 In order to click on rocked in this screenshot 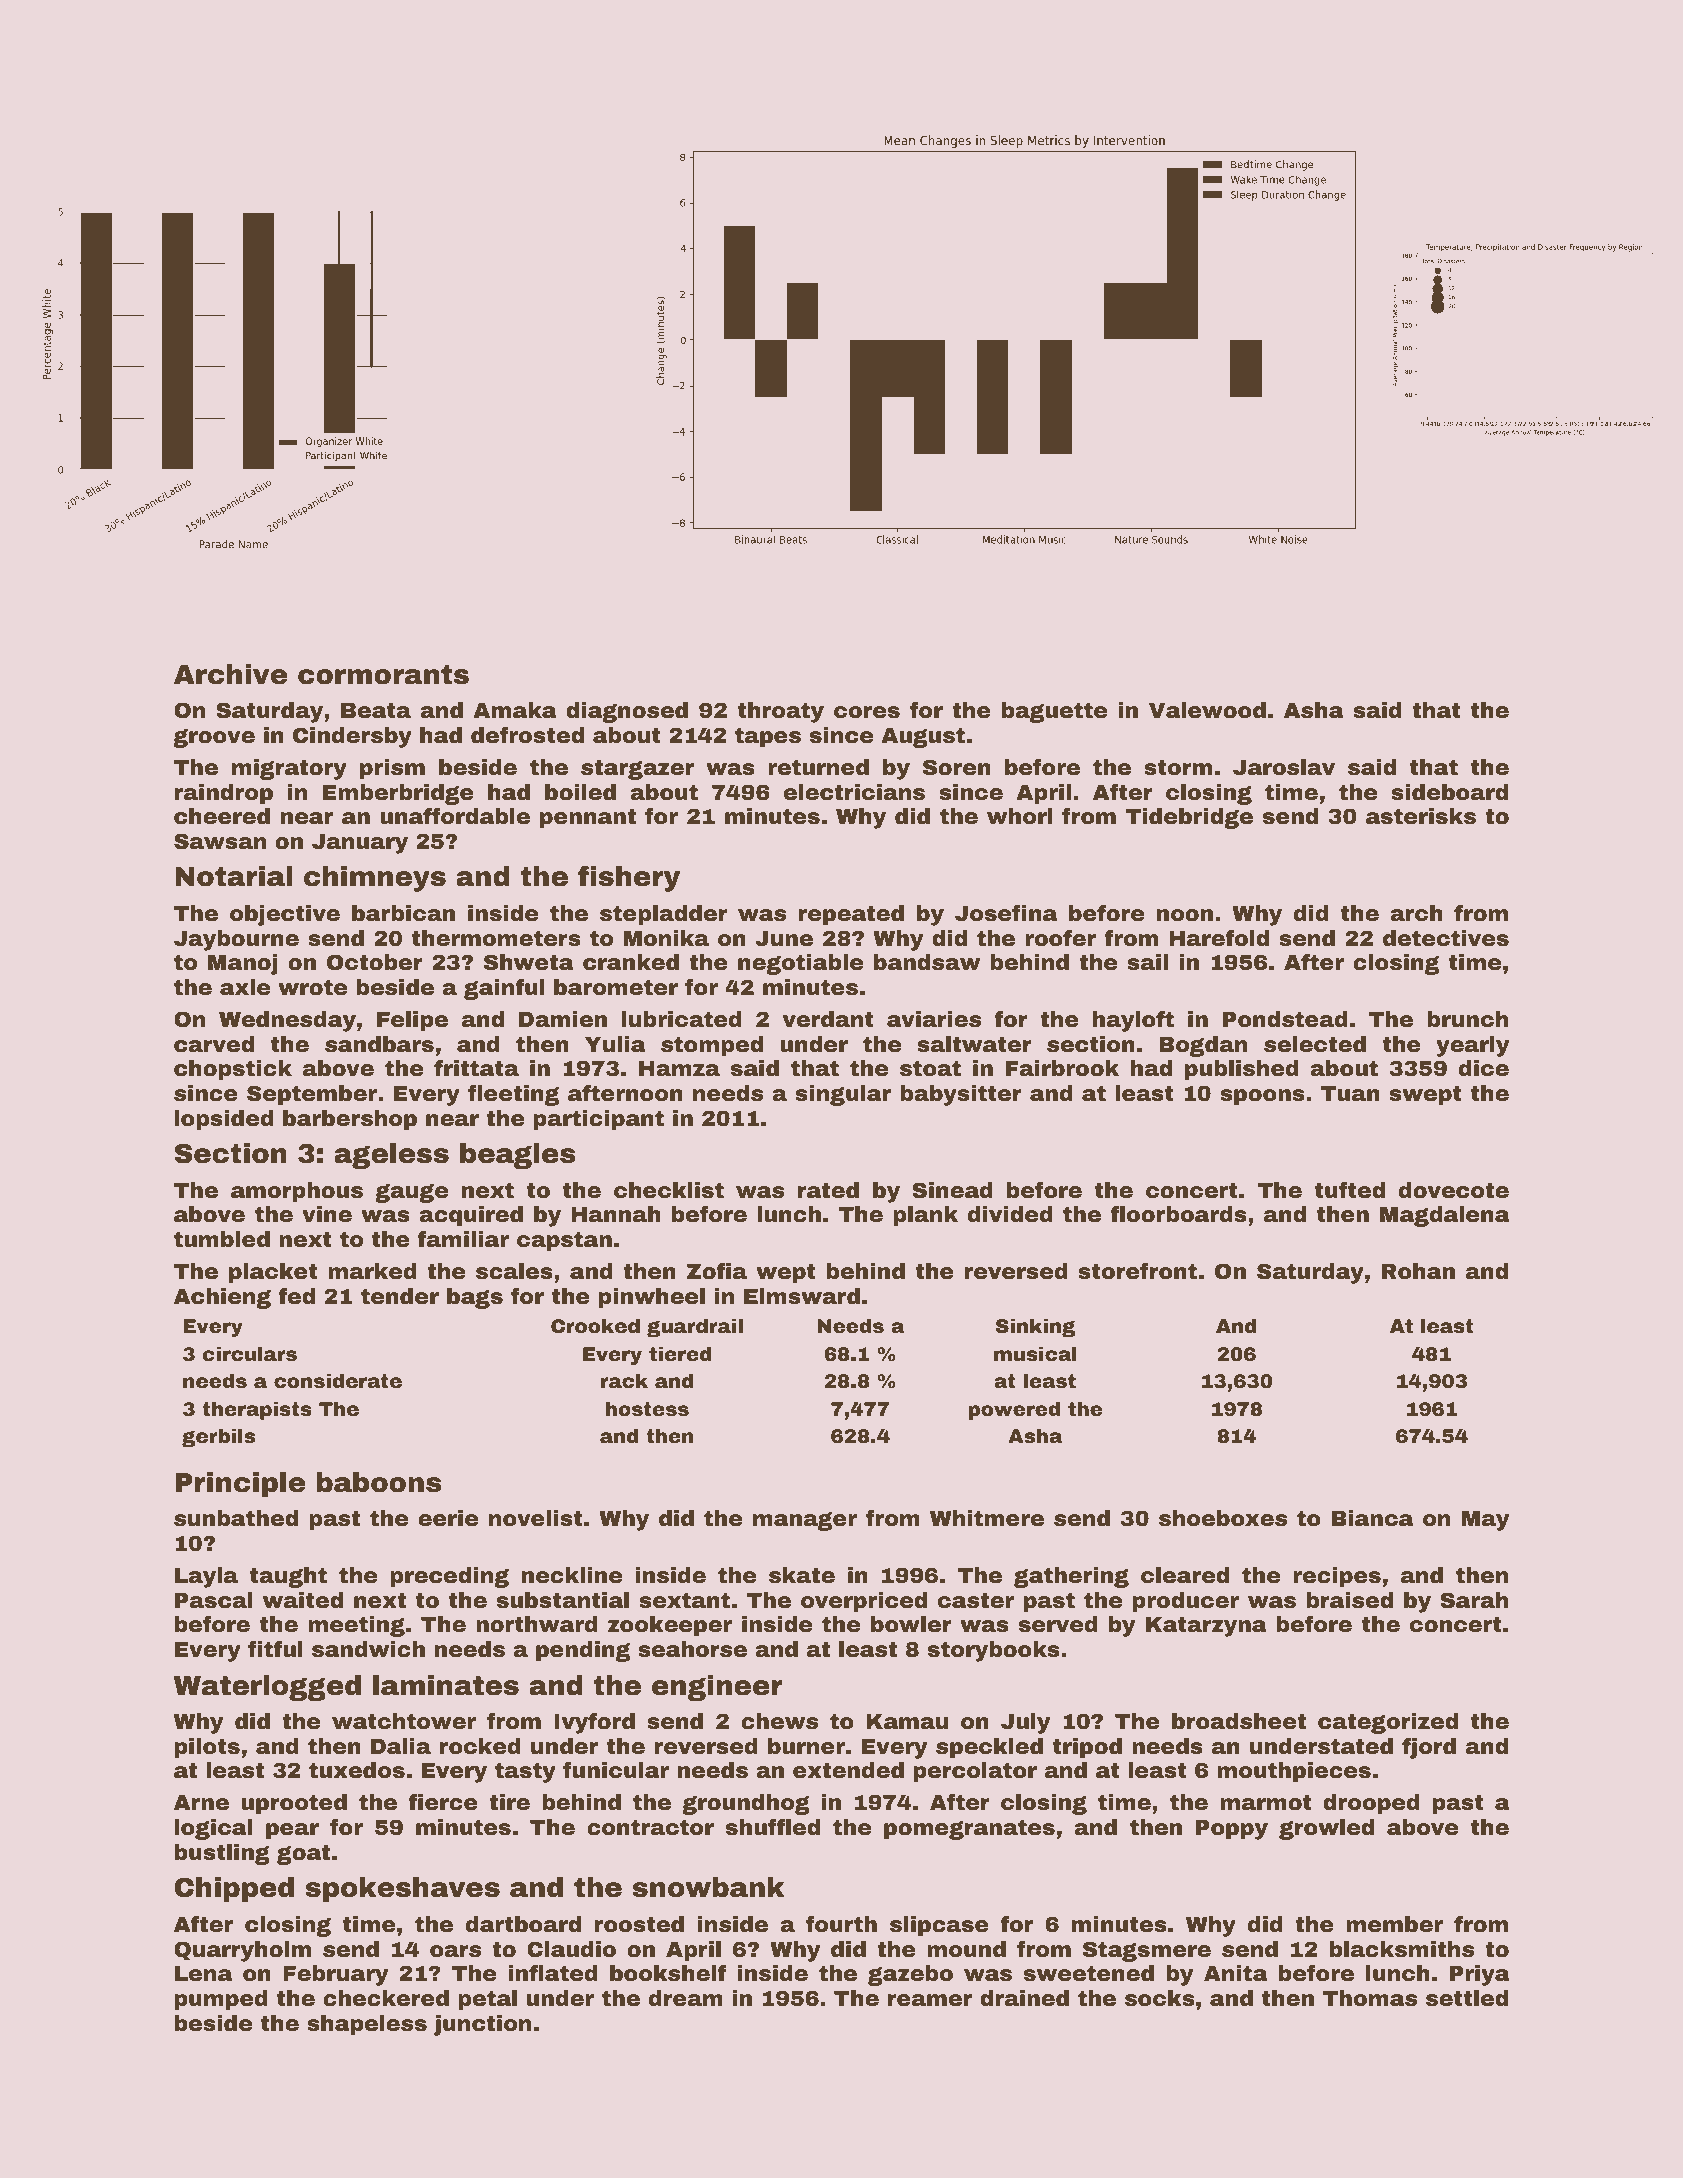, I will do `click(480, 1746)`.
